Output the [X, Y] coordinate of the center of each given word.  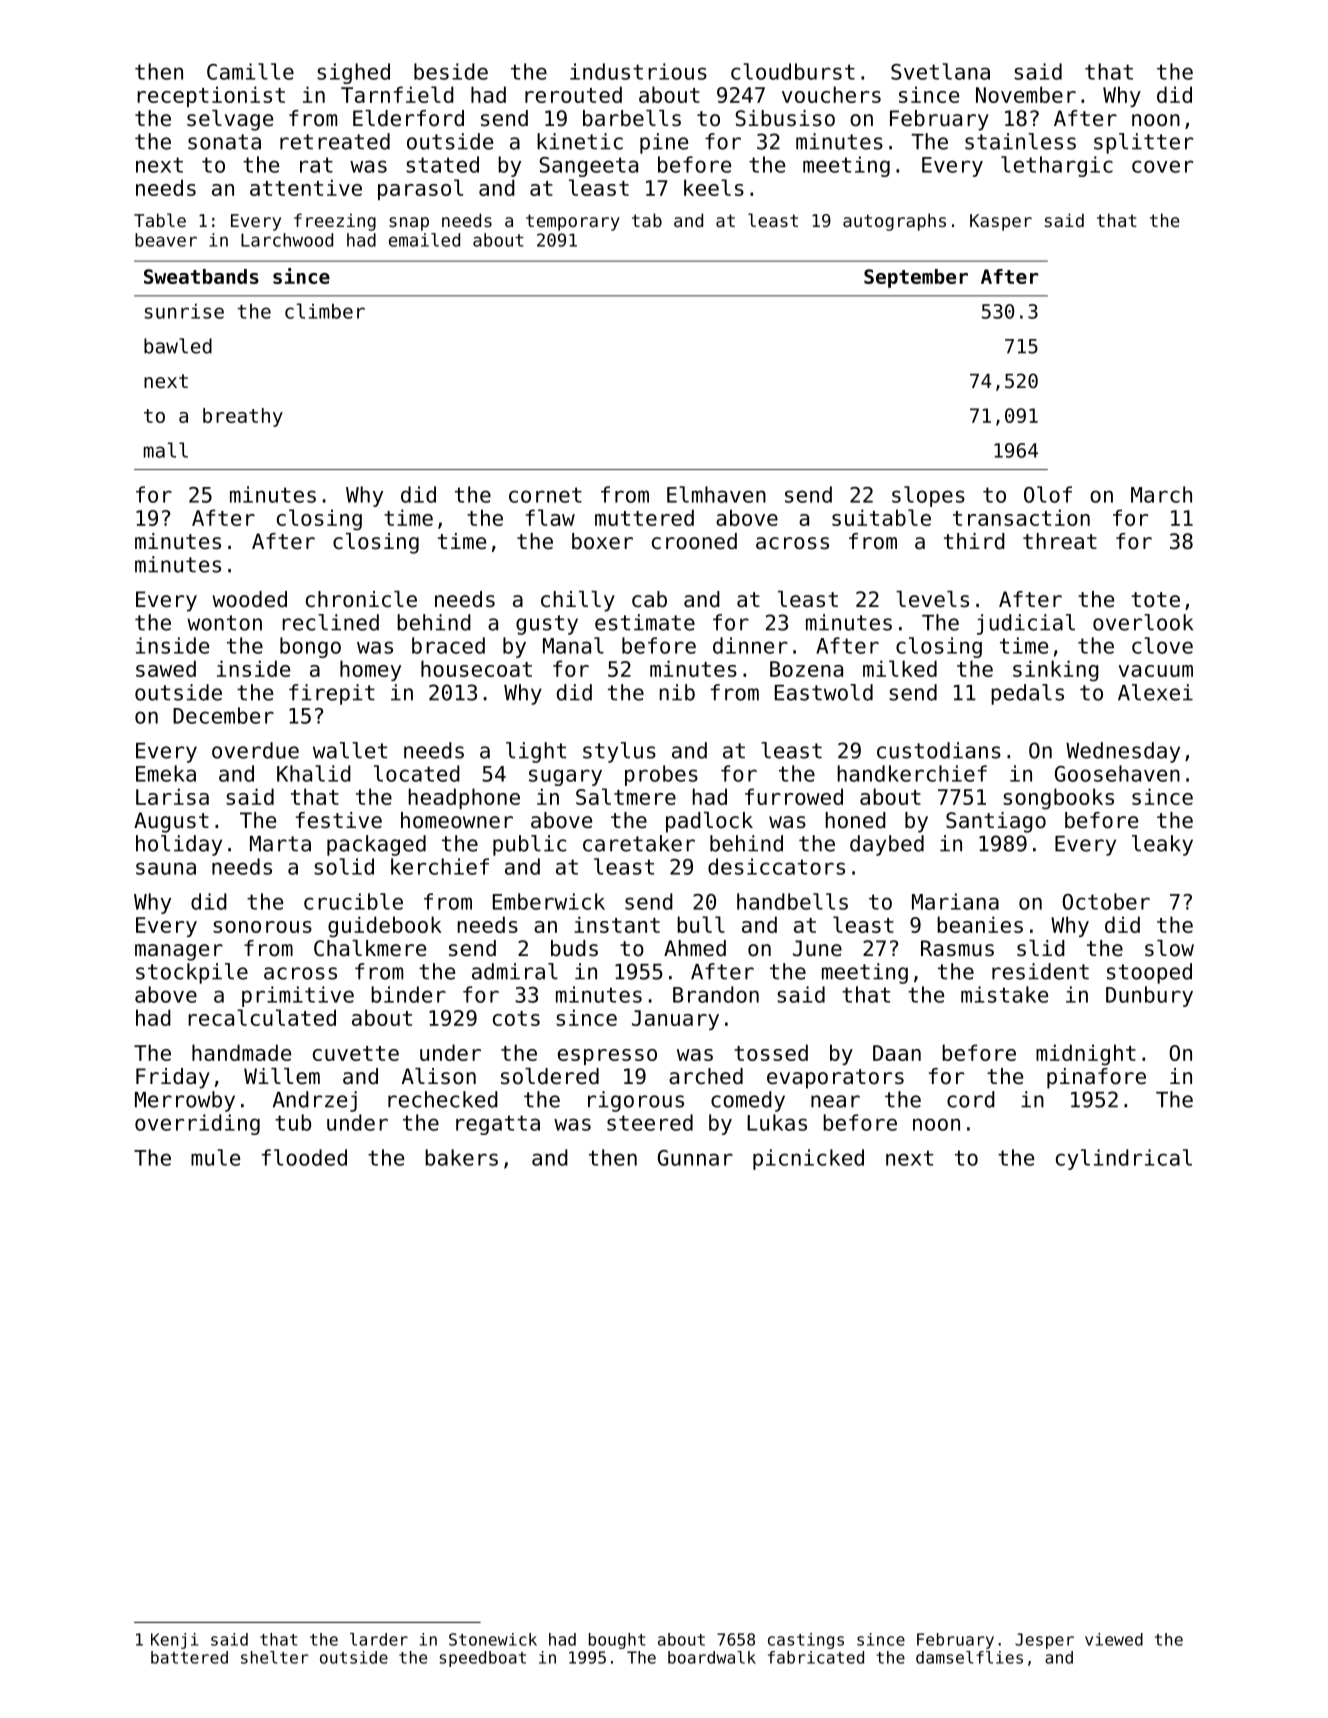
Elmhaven [716, 494]
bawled [178, 346]
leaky [1162, 845]
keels [714, 187]
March [1161, 494]
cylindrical [1124, 1159]
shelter [275, 1657]
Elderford [408, 118]
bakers [461, 1157]
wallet [350, 750]
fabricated [816, 1657]
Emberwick [549, 901]
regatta [498, 1125]
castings [806, 1641]
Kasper [1001, 222]
